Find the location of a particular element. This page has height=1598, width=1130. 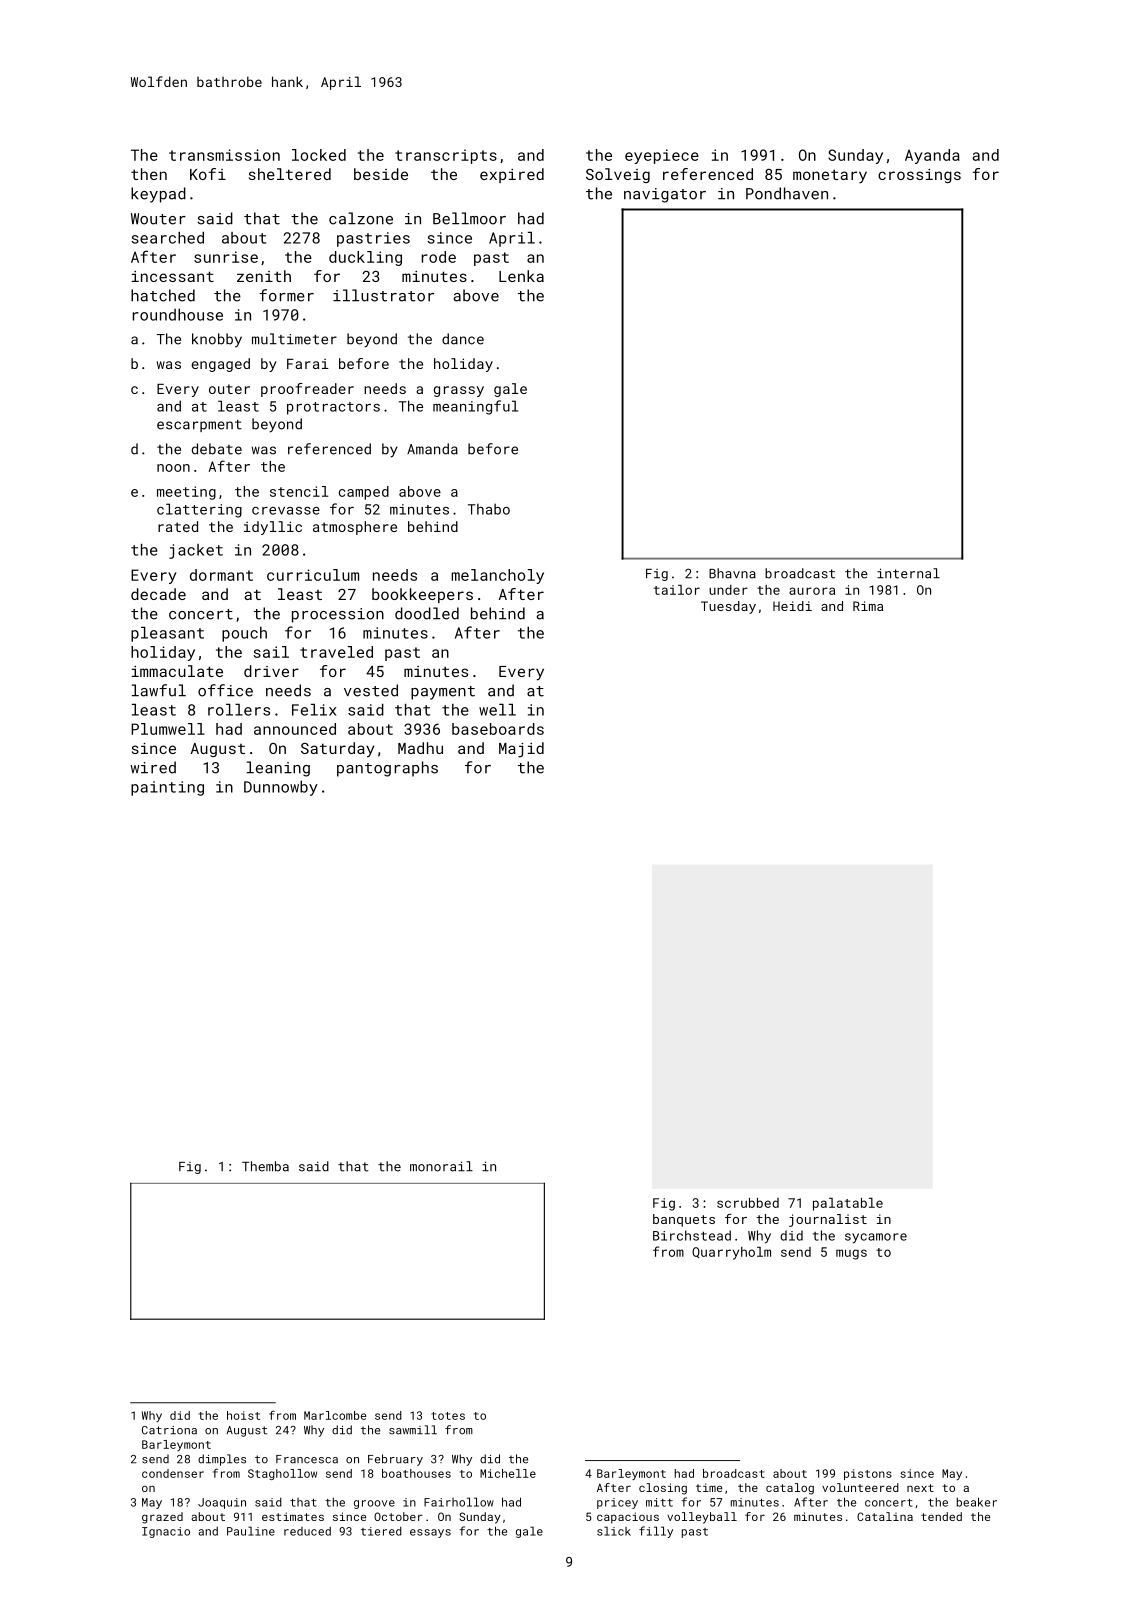

rollers is located at coordinates (239, 710).
